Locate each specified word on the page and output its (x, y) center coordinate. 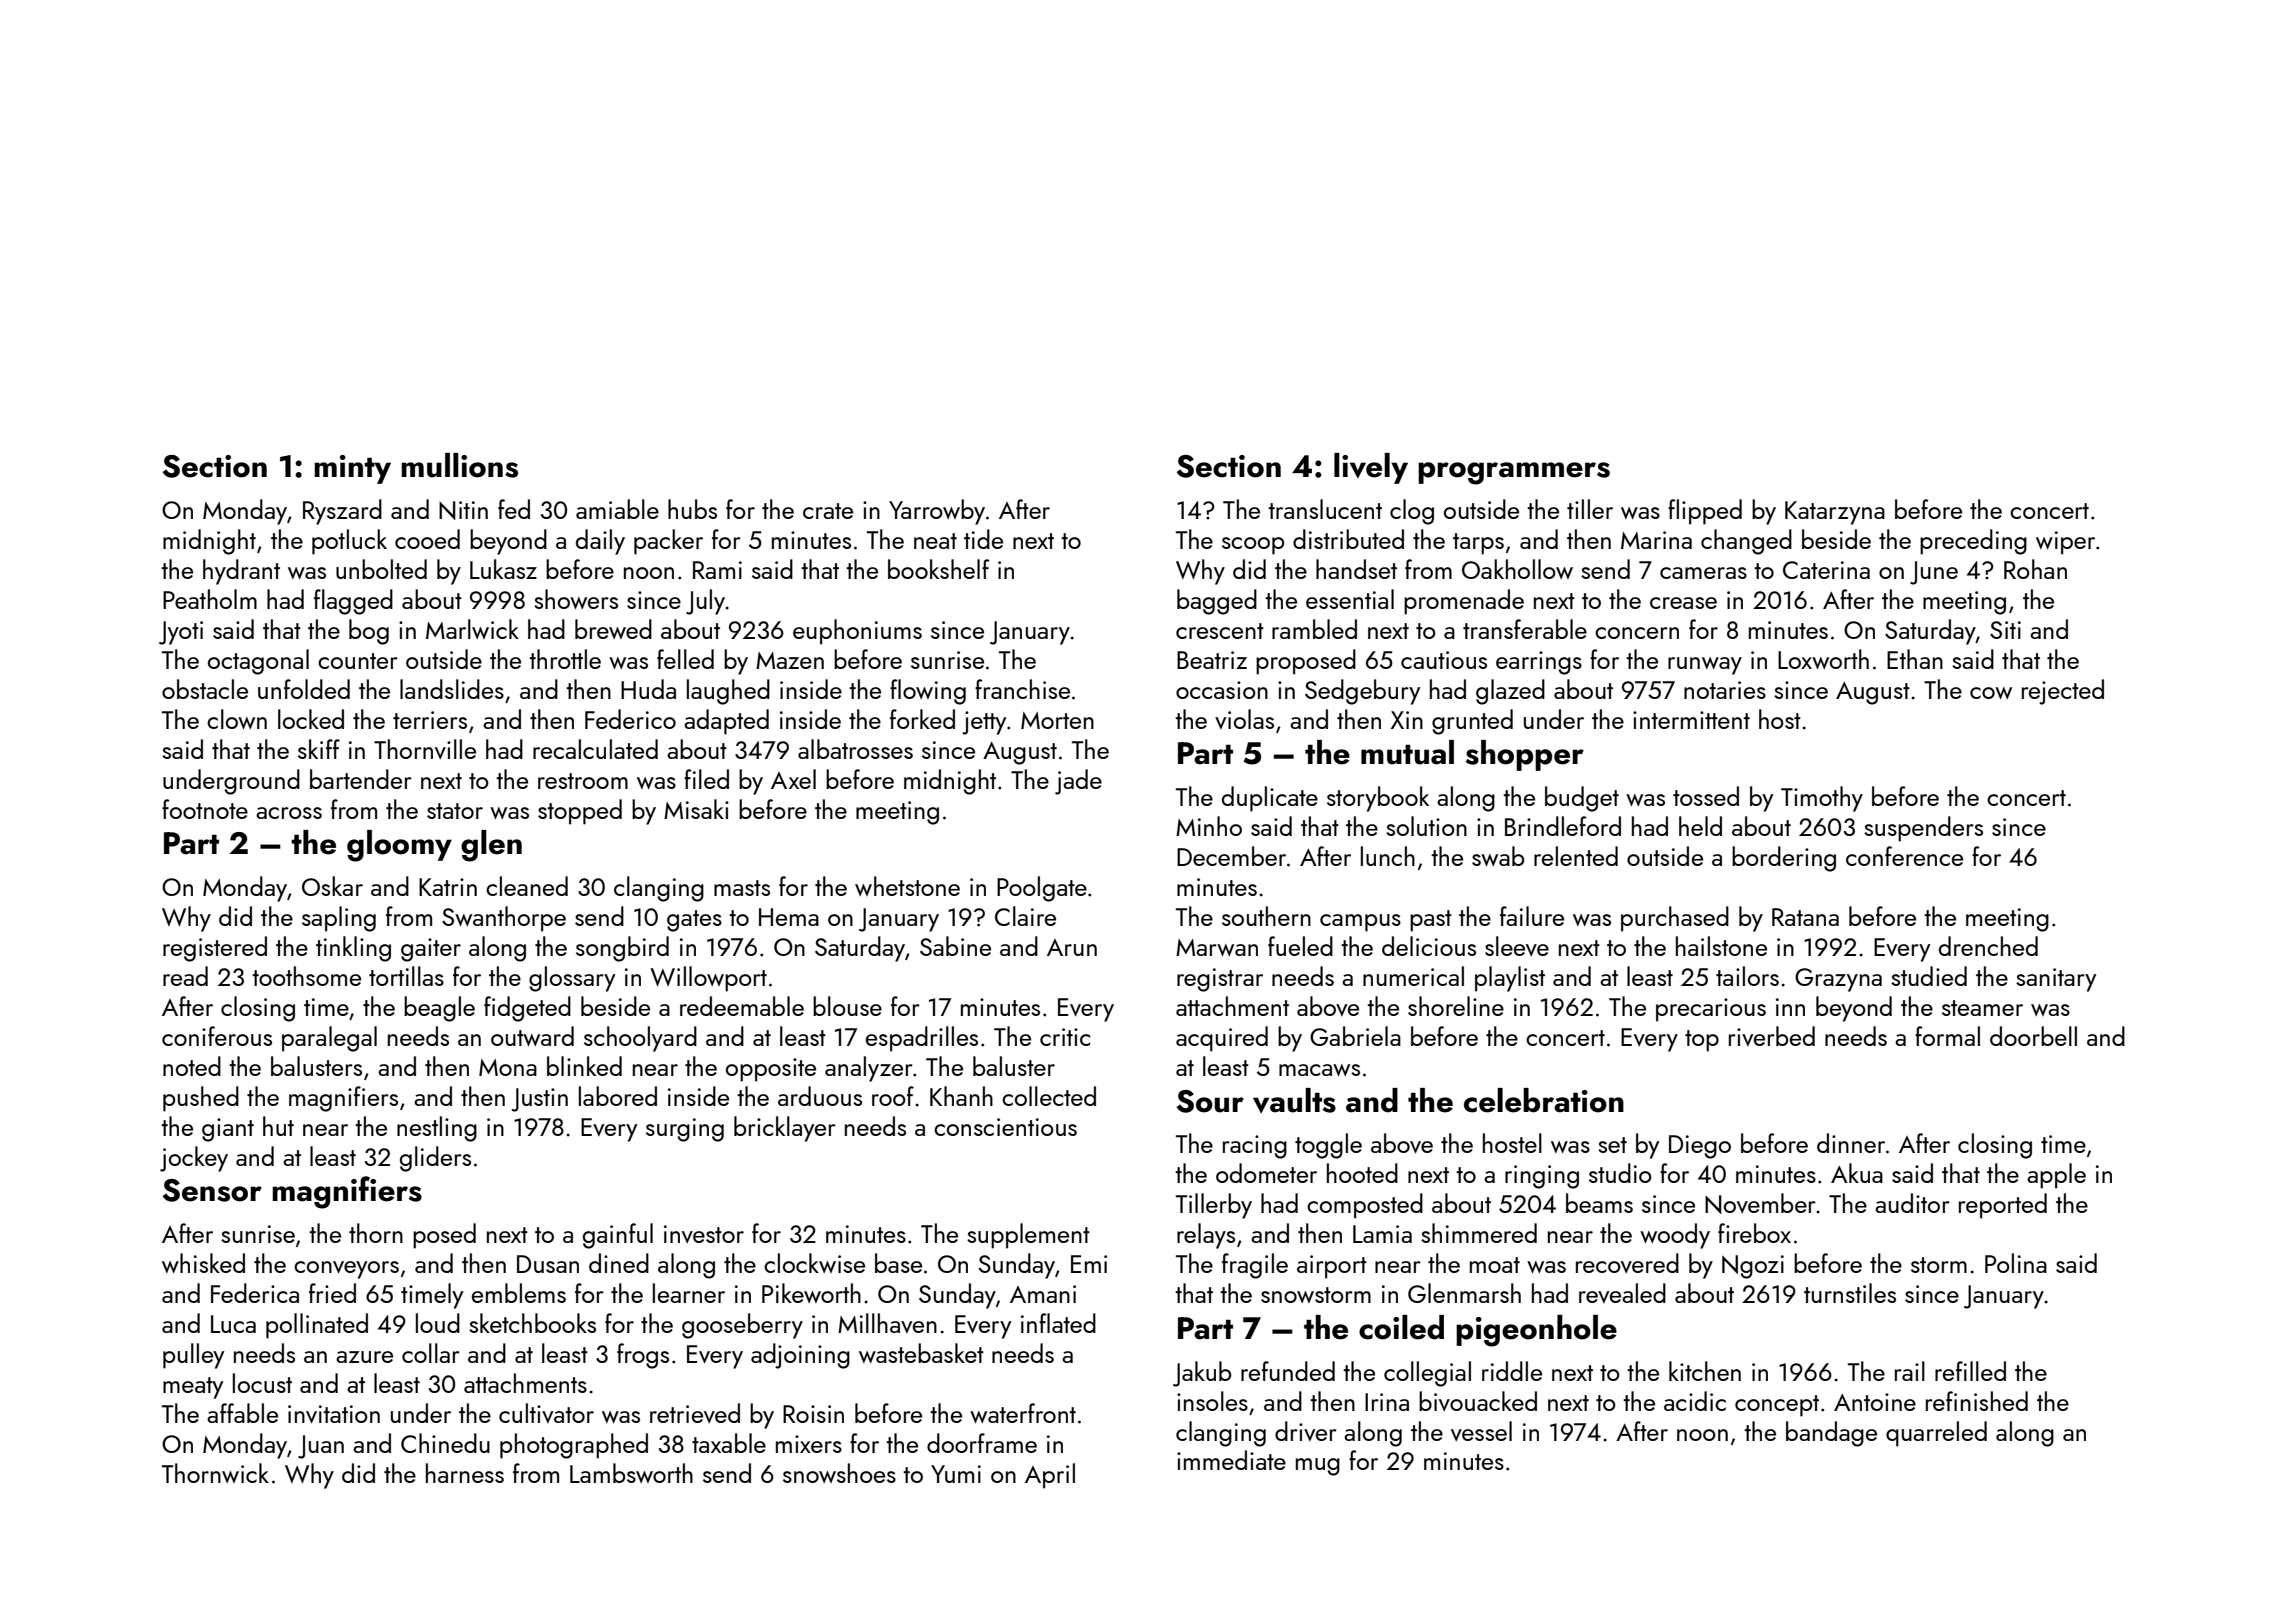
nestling (437, 1129)
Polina (2016, 1263)
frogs (643, 1356)
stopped (580, 812)
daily (600, 542)
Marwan (1217, 947)
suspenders (1923, 829)
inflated (1058, 1323)
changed (1746, 542)
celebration (1544, 1100)
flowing (928, 692)
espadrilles (922, 1039)
